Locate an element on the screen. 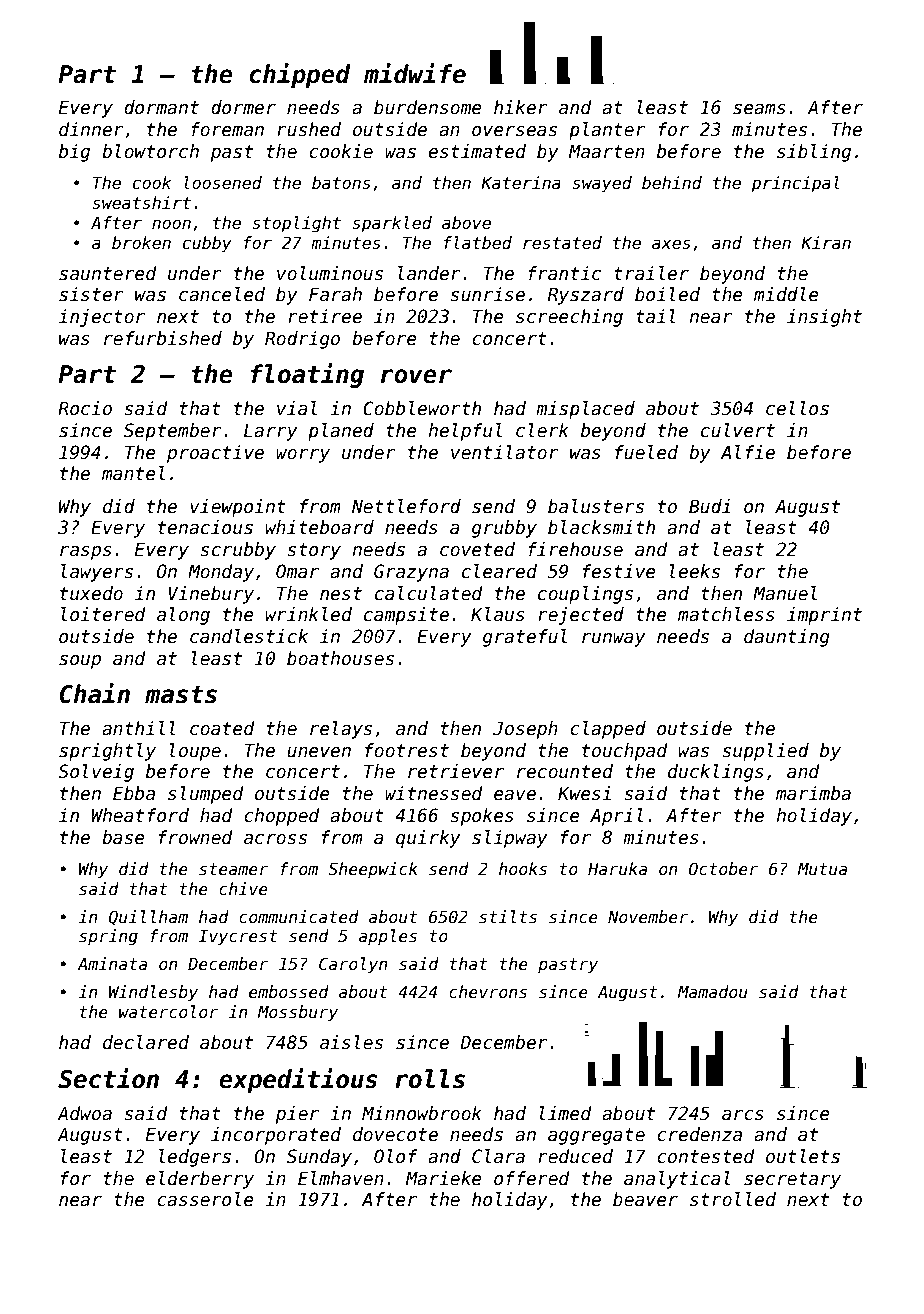  Kiran is located at coordinates (826, 242).
